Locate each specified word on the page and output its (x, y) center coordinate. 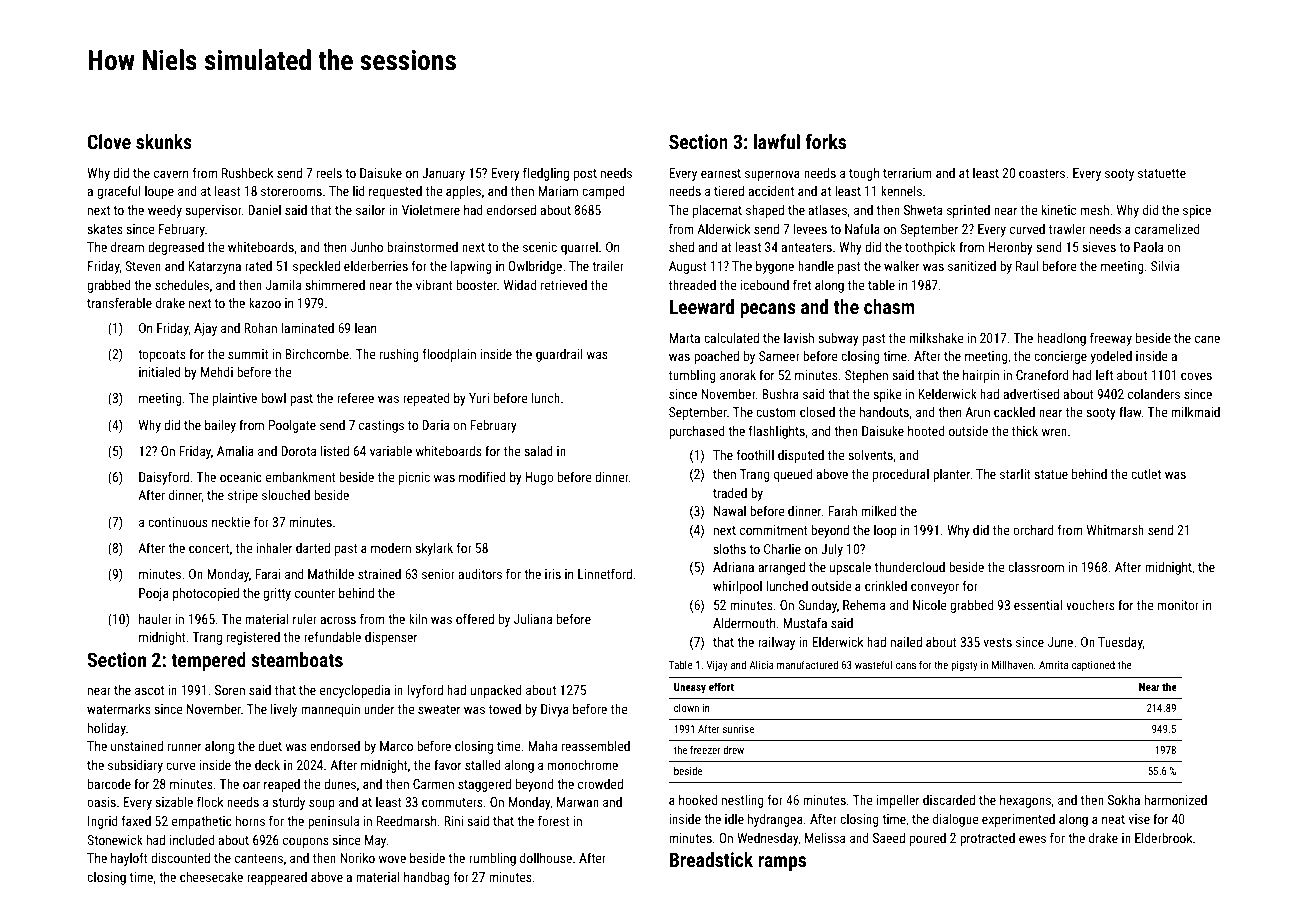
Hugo (540, 478)
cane (1207, 339)
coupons (306, 842)
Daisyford (164, 478)
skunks (164, 141)
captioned (1093, 666)
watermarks (119, 709)
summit (248, 354)
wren (1054, 432)
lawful (777, 141)
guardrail (559, 355)
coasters (1042, 173)
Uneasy (690, 688)
